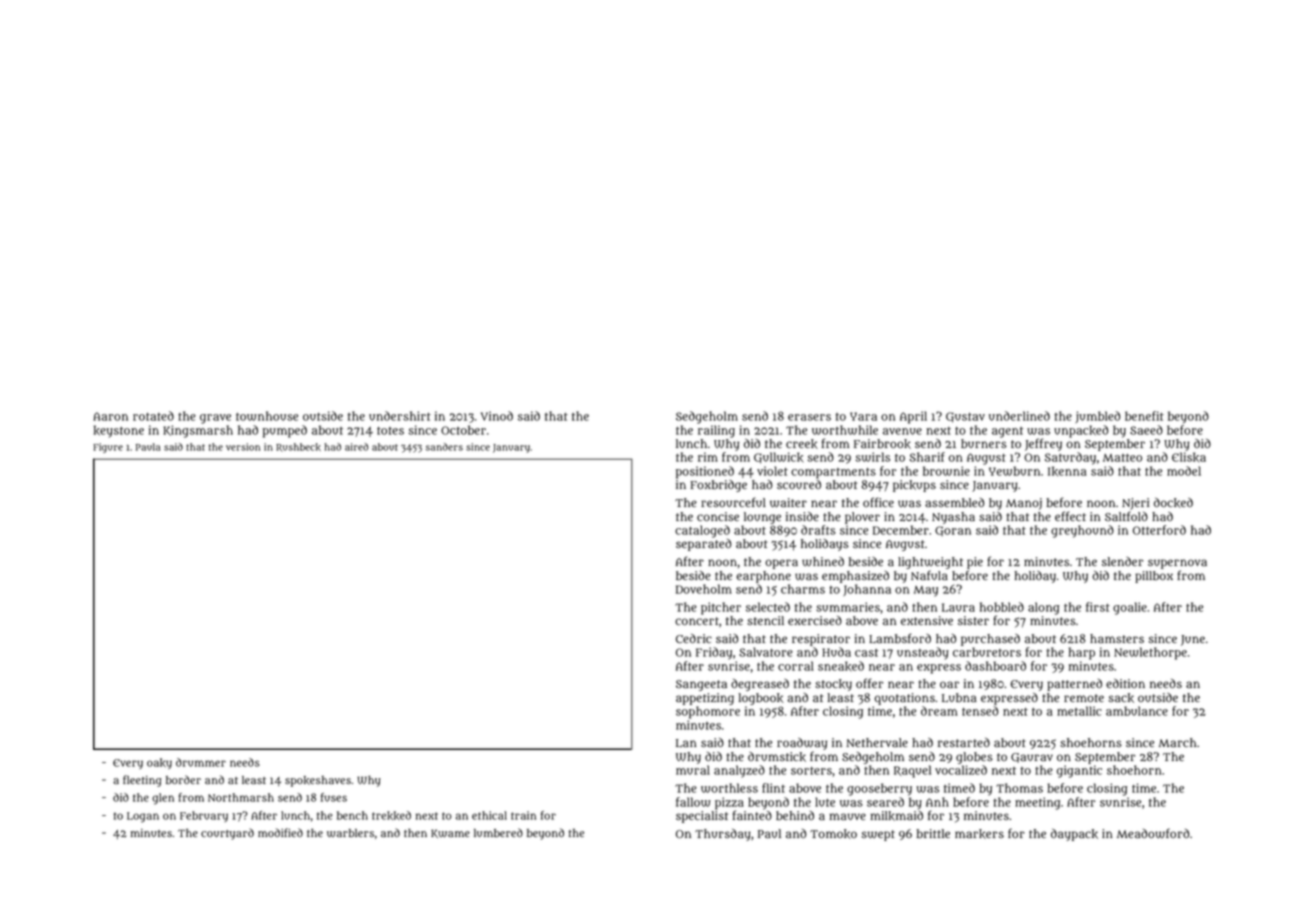  I want to click on benefit, so click(1144, 416).
